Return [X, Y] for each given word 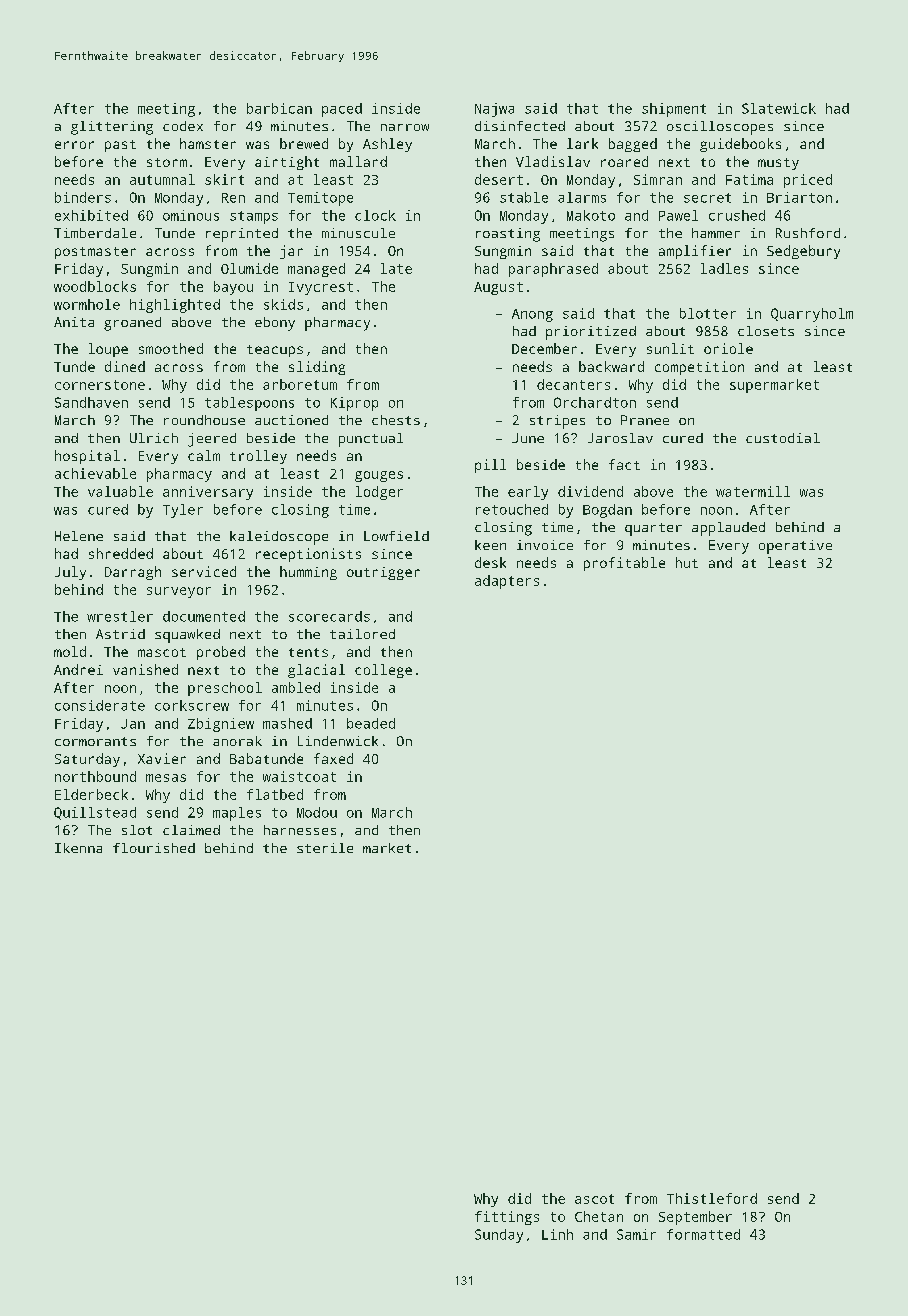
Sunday [499, 1236]
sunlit [670, 348]
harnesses [300, 830]
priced [808, 181]
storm [167, 162]
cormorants [95, 741]
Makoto [591, 215]
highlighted [175, 306]
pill [490, 466]
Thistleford [712, 1198]
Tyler [183, 511]
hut [687, 562]
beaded [371, 723]
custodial [783, 438]
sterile [325, 848]
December [544, 348]
